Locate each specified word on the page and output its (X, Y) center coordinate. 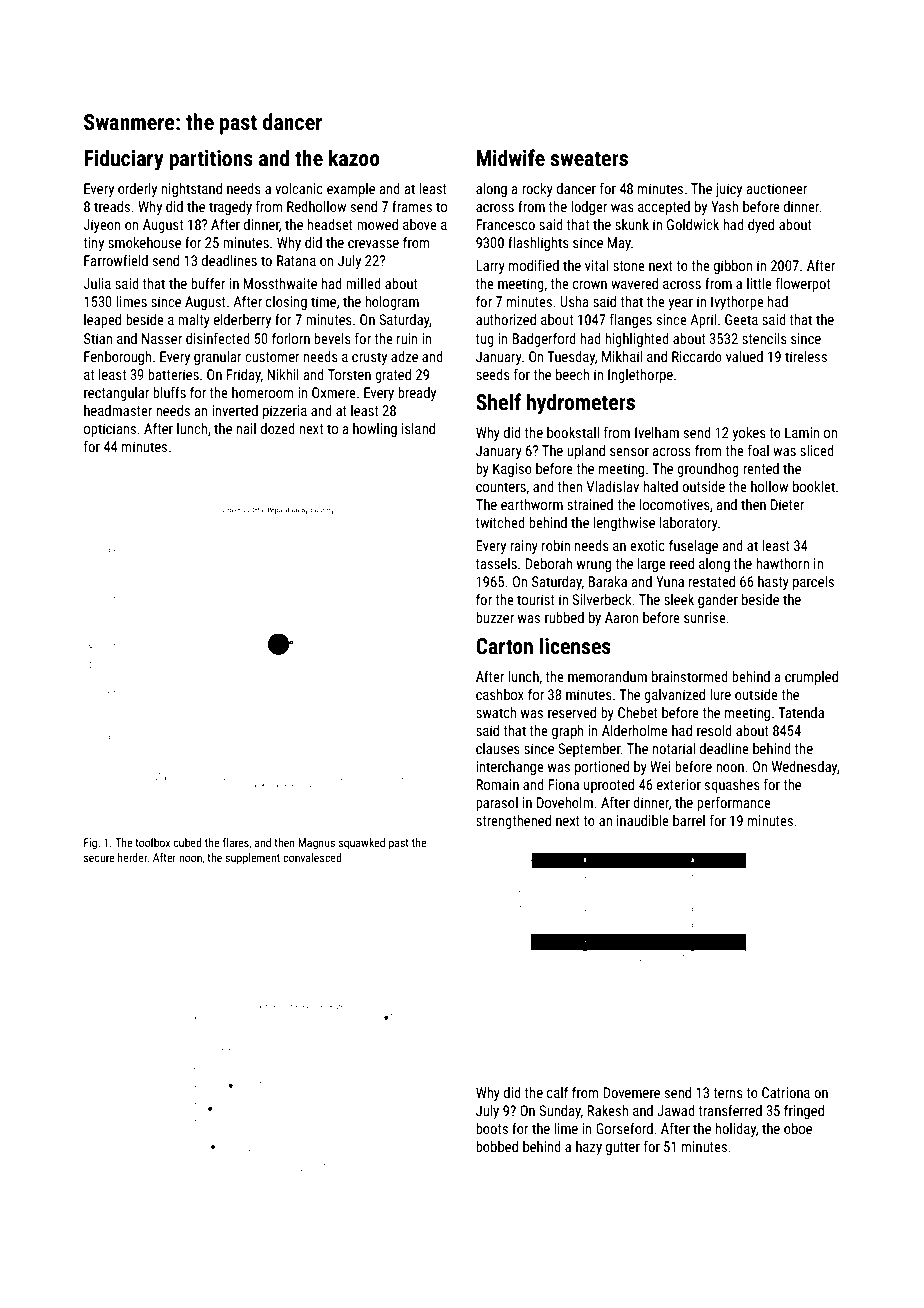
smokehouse (144, 242)
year (680, 304)
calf (557, 1092)
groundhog (708, 470)
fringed (804, 1112)
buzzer (495, 617)
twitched (500, 522)
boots (492, 1128)
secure (99, 858)
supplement (252, 859)
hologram (392, 303)
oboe (798, 1128)
